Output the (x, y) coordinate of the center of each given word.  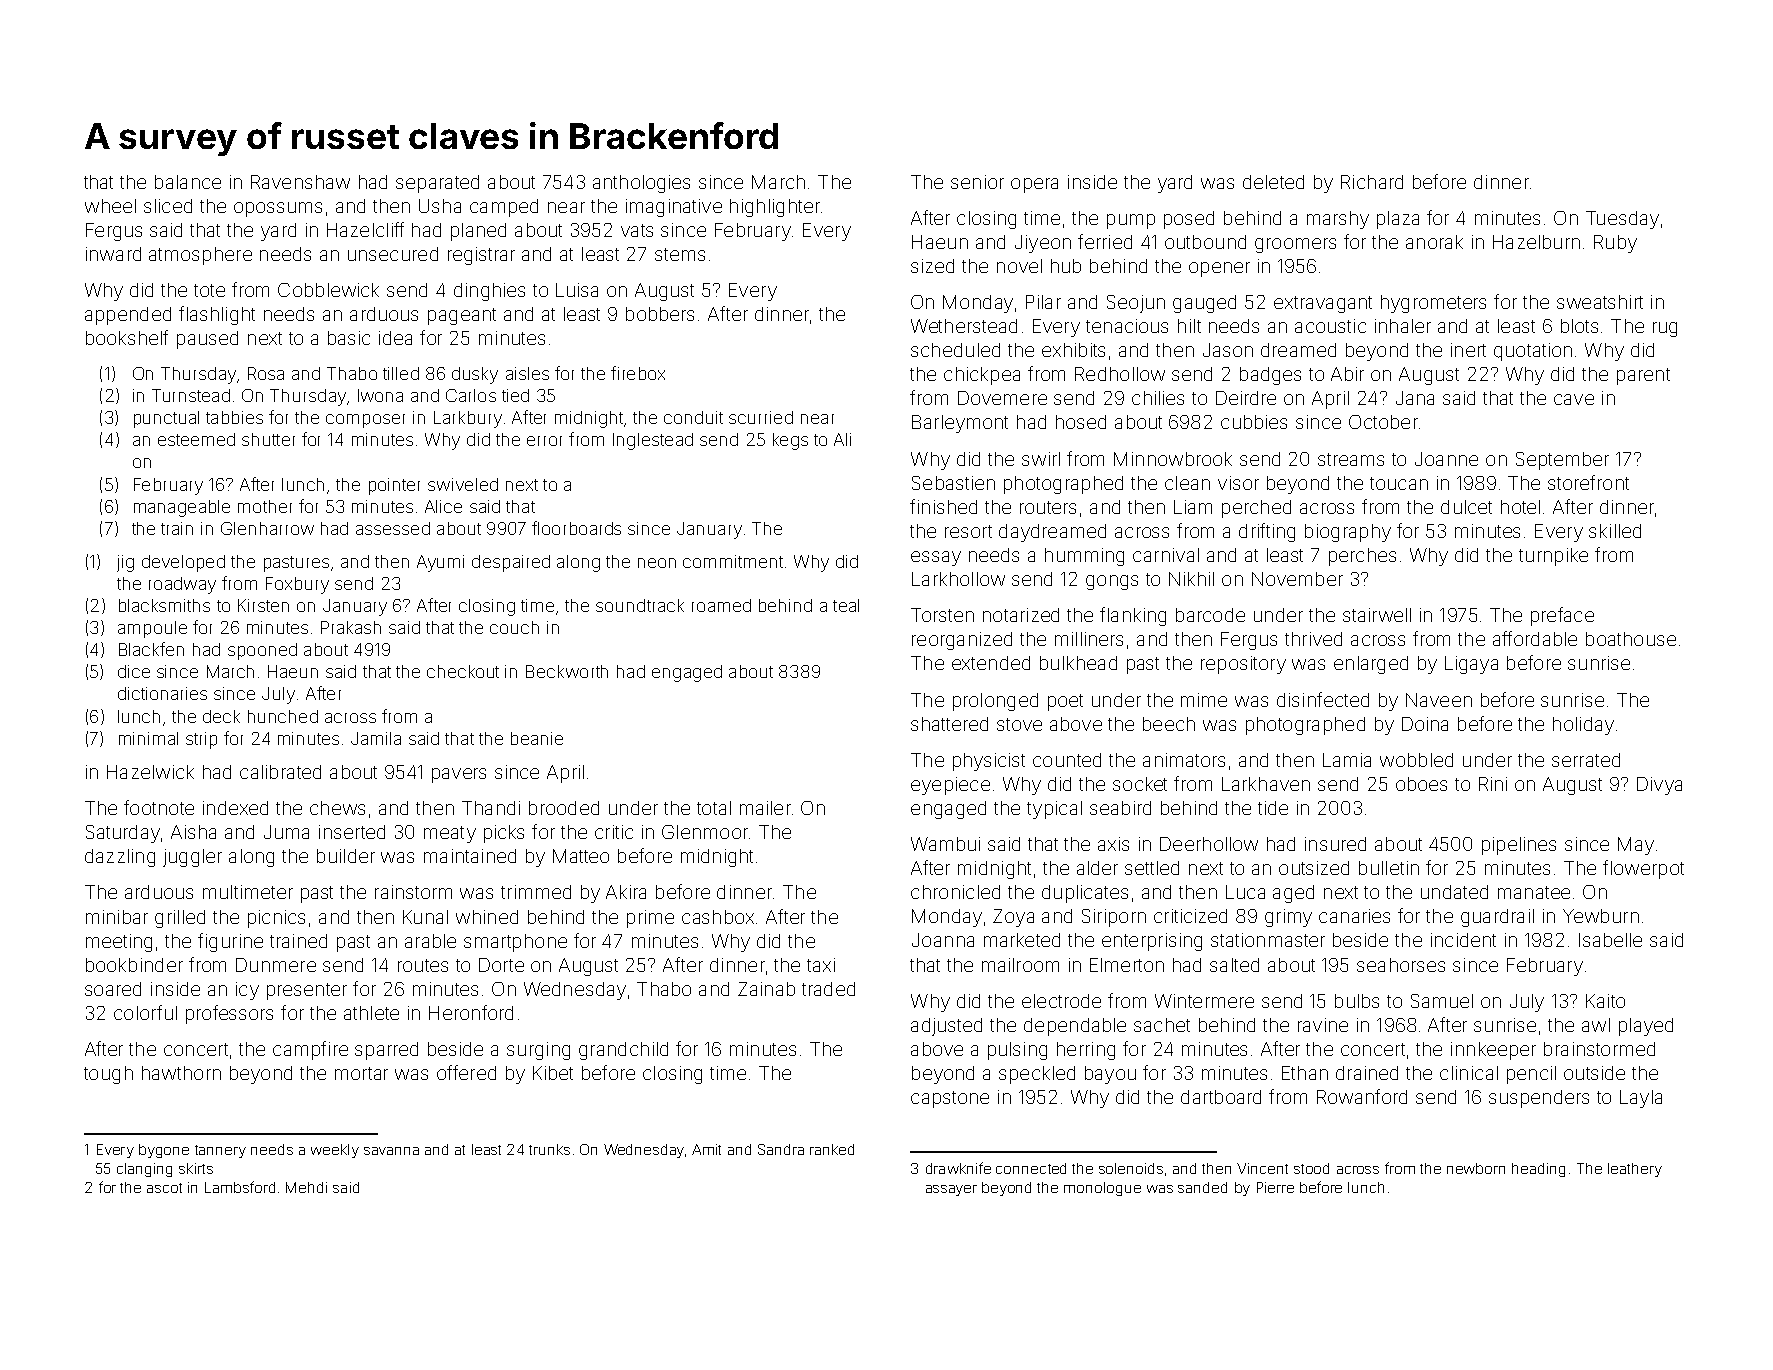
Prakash (351, 627)
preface (1562, 616)
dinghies (489, 292)
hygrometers (1433, 304)
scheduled (955, 350)
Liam (1193, 507)
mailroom (1020, 965)
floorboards (576, 528)
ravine (1323, 1025)
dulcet (1466, 507)
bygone (164, 1151)
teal (846, 605)
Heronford (471, 1012)
